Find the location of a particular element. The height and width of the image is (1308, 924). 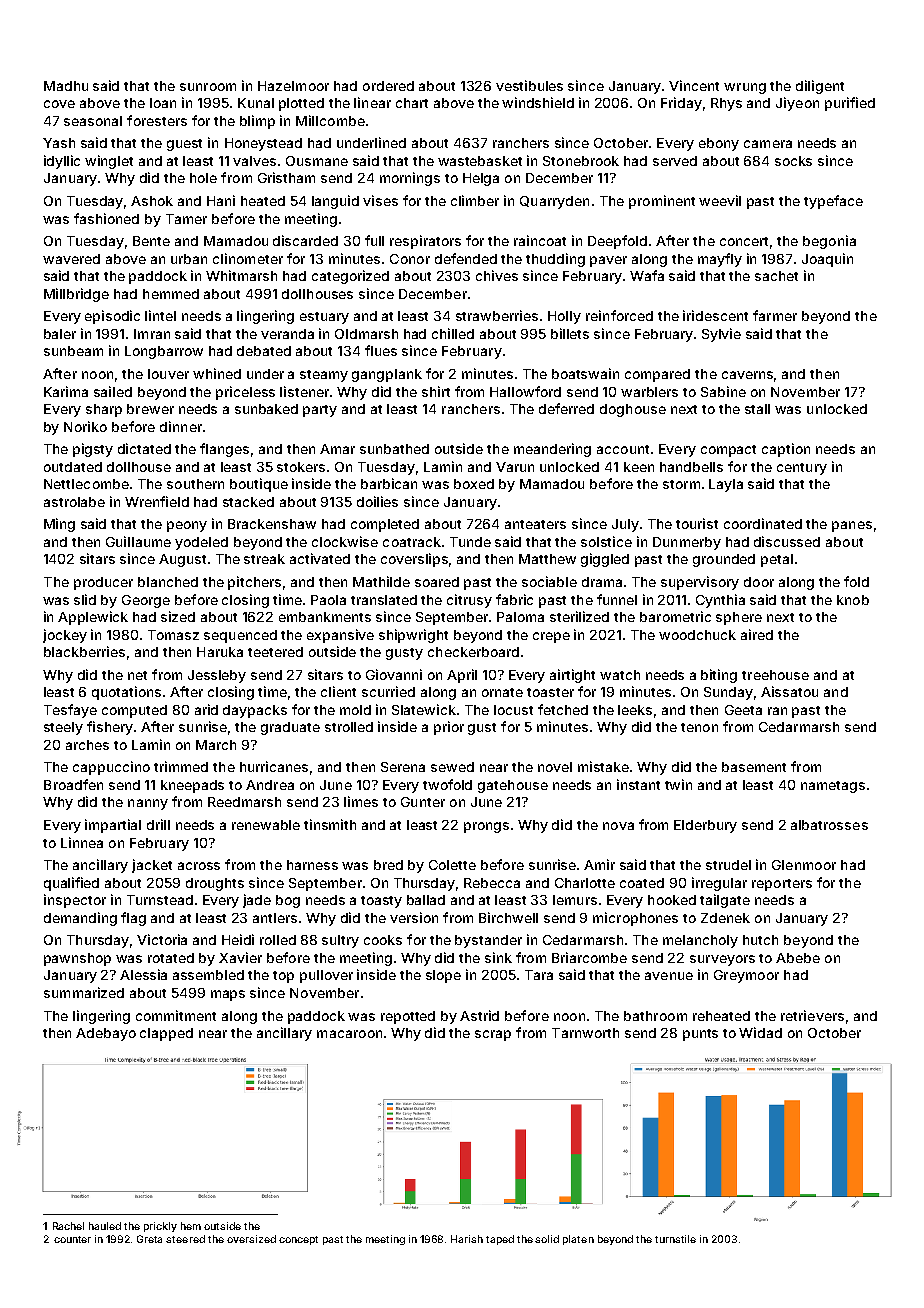

farmer is located at coordinates (775, 315).
